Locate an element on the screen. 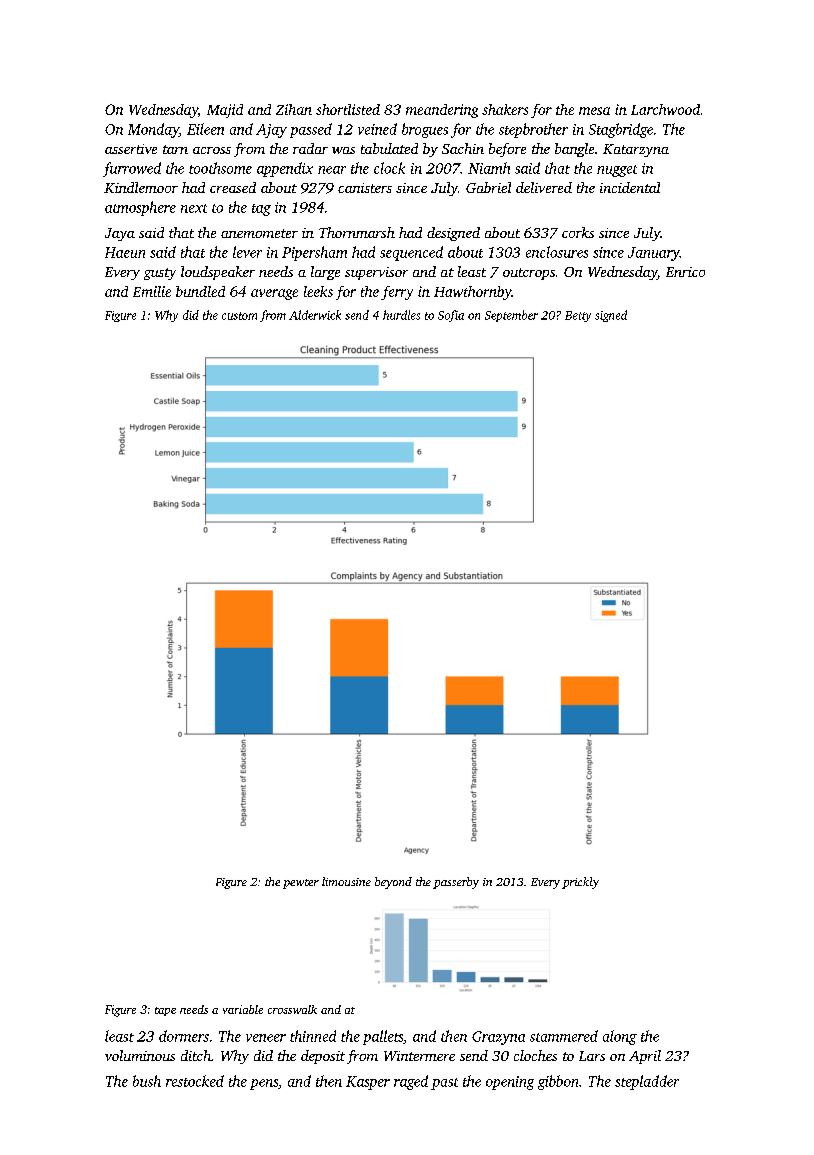 The image size is (814, 1155). pewter is located at coordinates (301, 884).
